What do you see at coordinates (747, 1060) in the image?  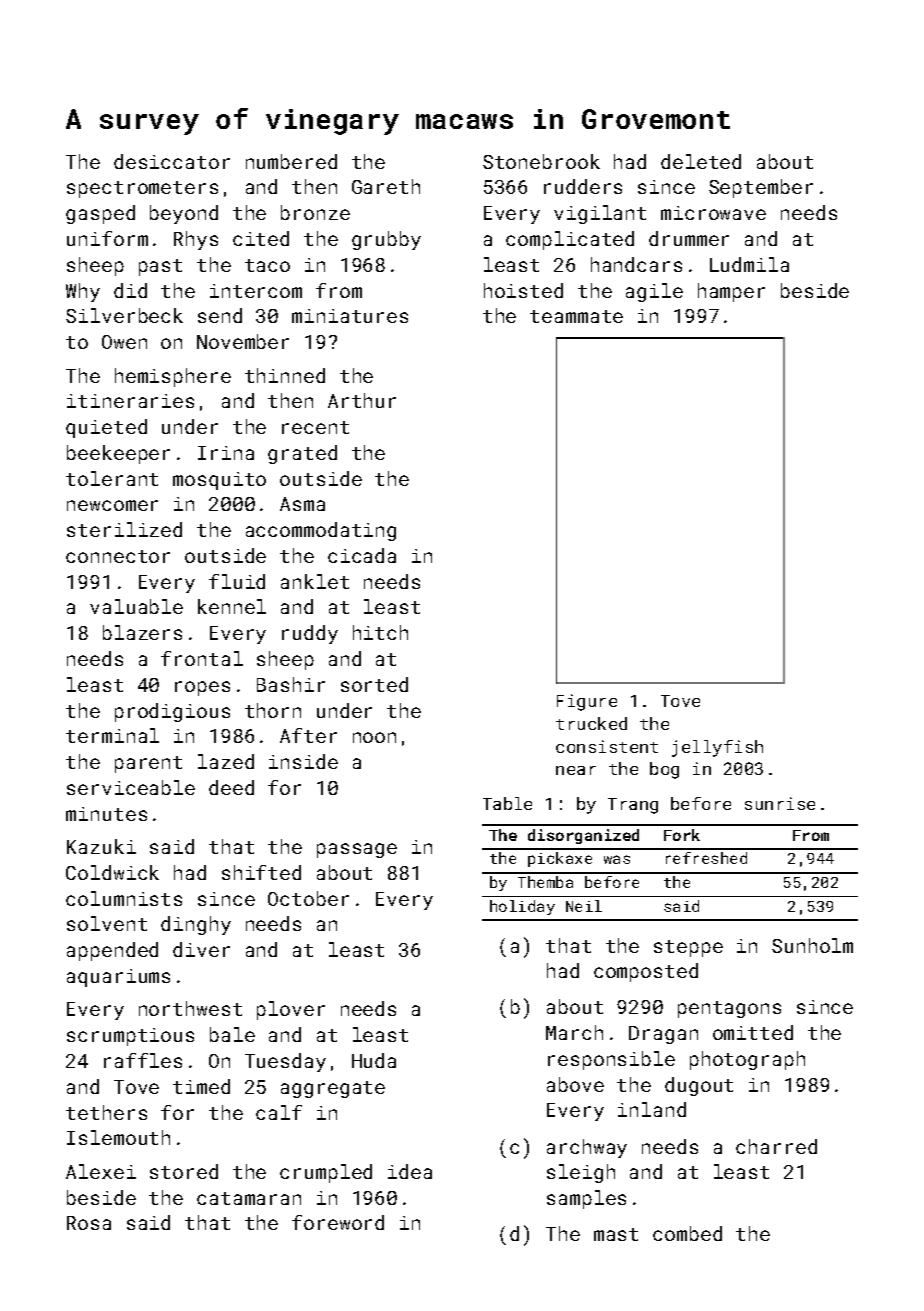 I see `photograph` at bounding box center [747, 1060].
